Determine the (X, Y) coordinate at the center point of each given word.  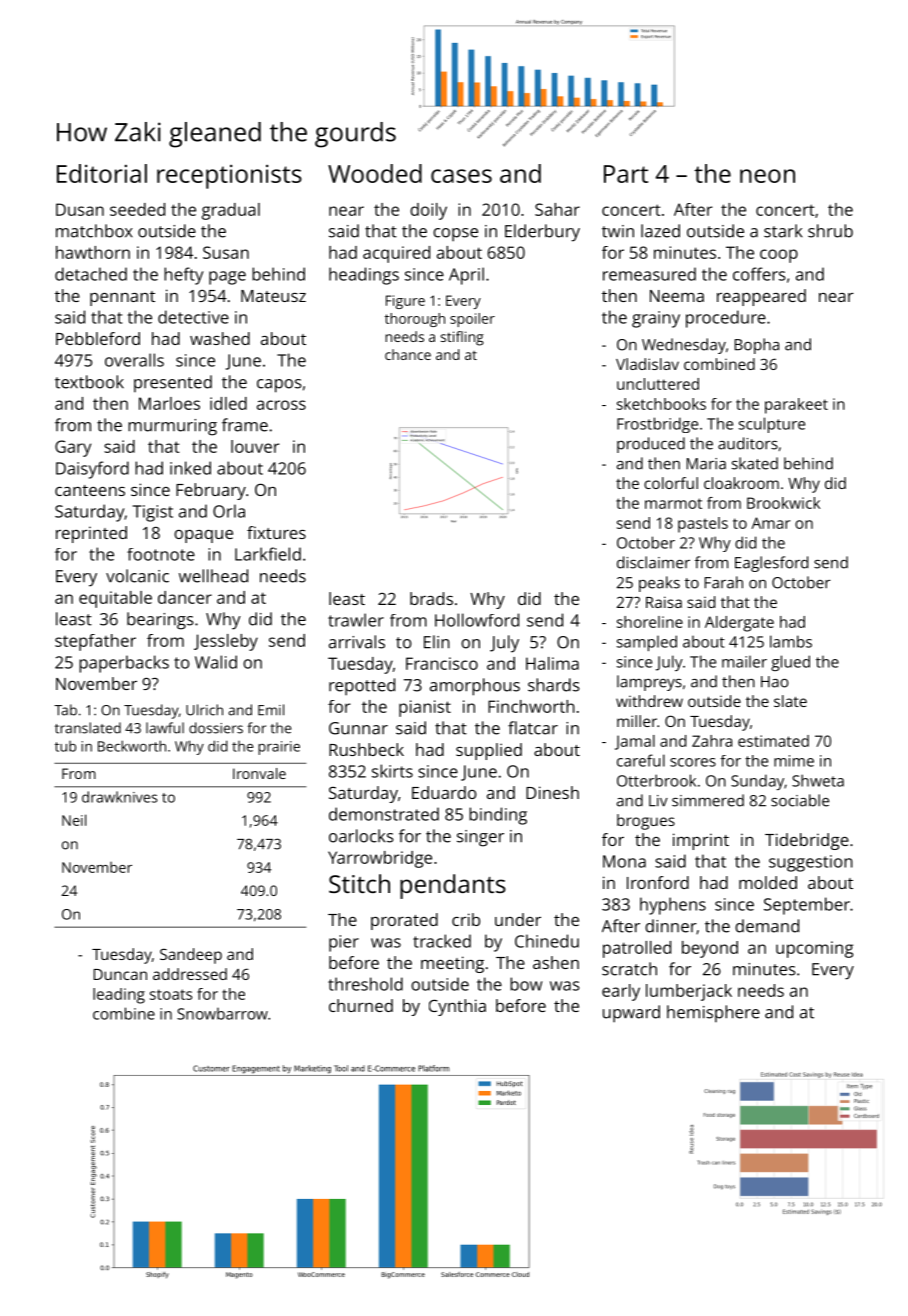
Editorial (102, 173)
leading (119, 996)
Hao (774, 682)
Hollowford (477, 620)
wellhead (213, 576)
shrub (830, 231)
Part (626, 174)
